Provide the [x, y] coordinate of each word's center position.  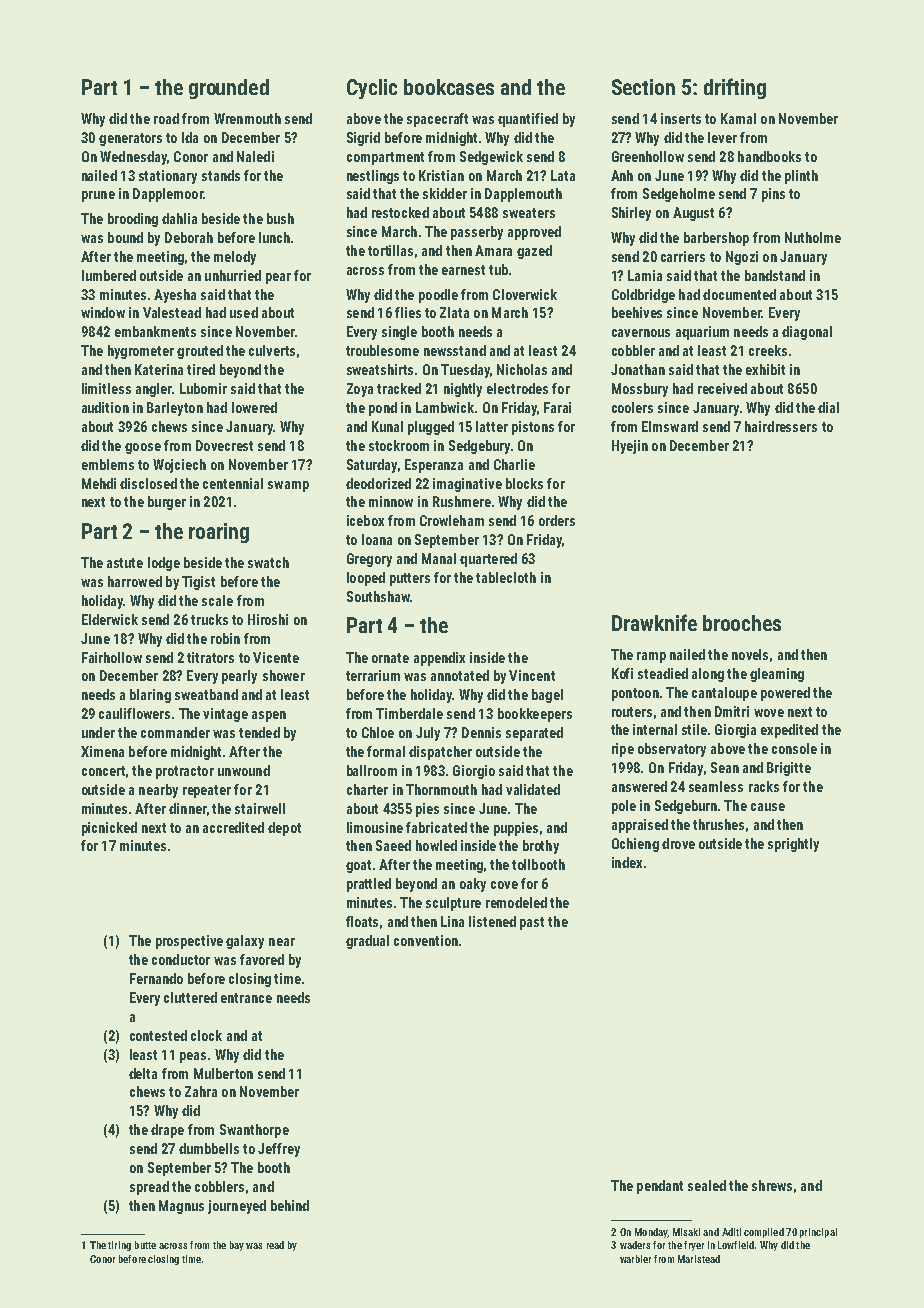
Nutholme [813, 237]
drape [167, 1131]
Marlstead [699, 1259]
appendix [439, 659]
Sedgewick [491, 158]
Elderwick [110, 619]
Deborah [189, 237]
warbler [635, 1259]
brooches [742, 623]
